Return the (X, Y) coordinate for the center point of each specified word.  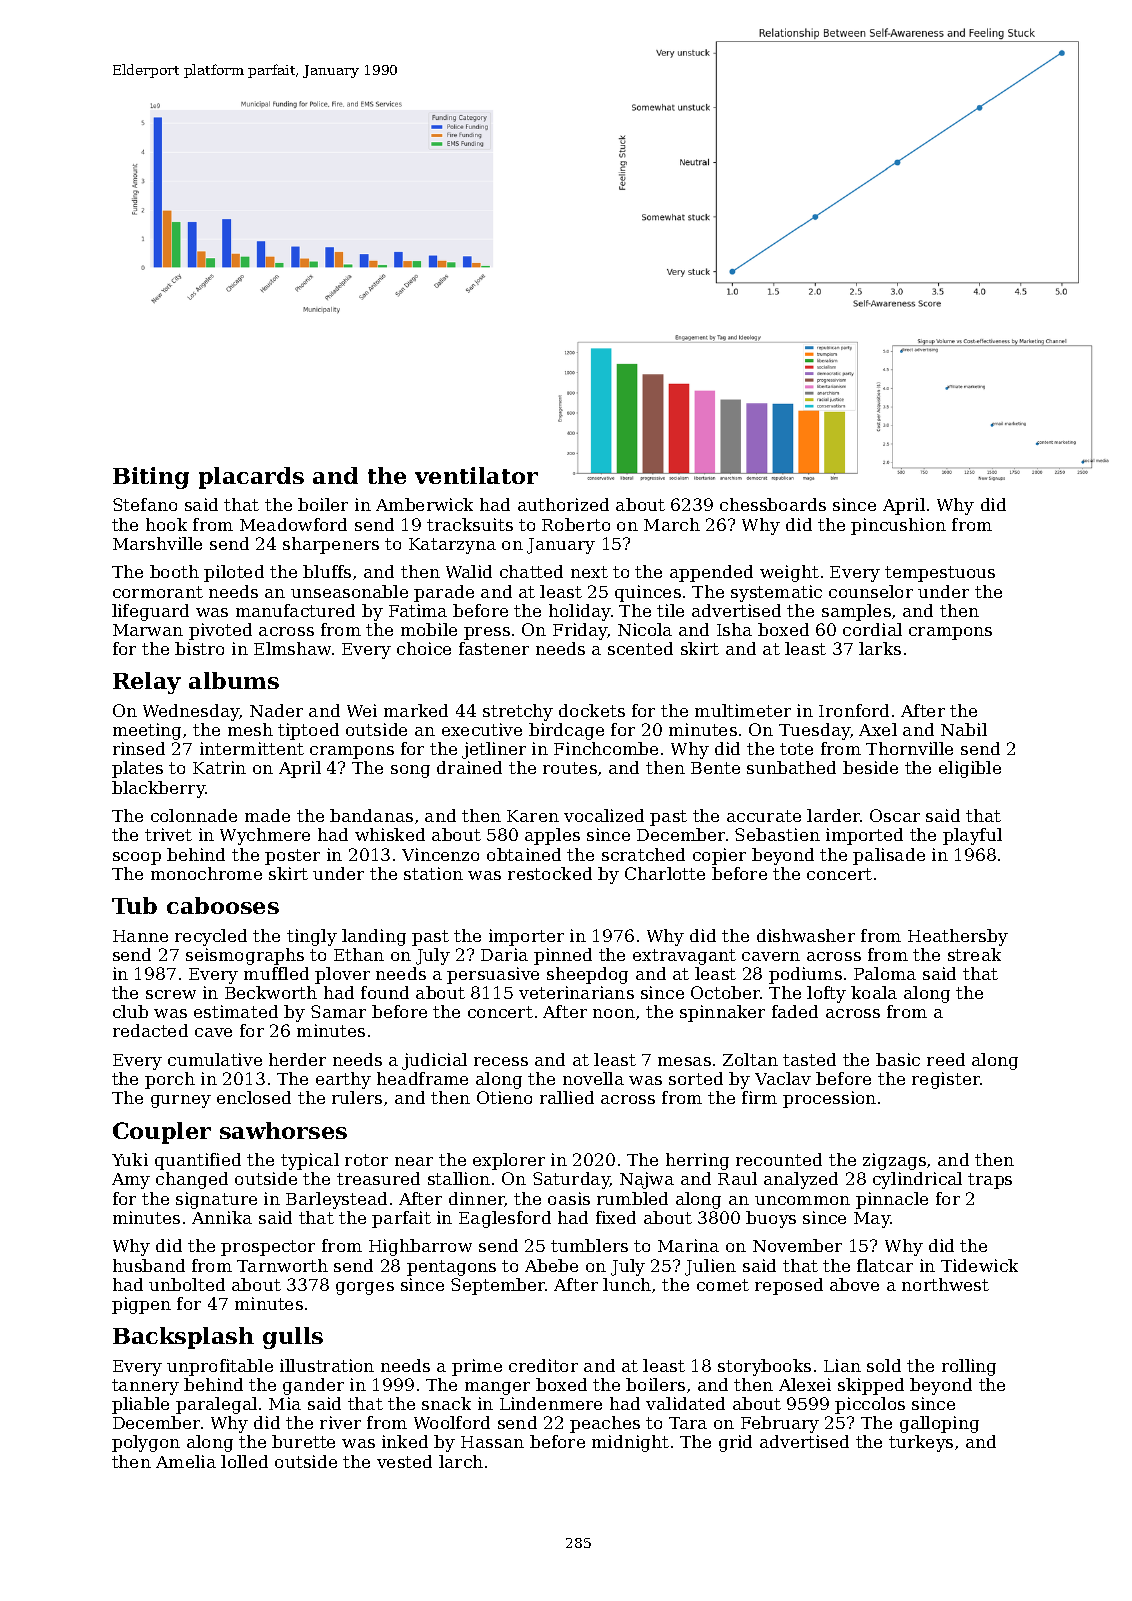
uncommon (802, 1200)
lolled (244, 1461)
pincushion (898, 526)
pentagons (451, 1268)
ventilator (476, 475)
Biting (151, 478)
